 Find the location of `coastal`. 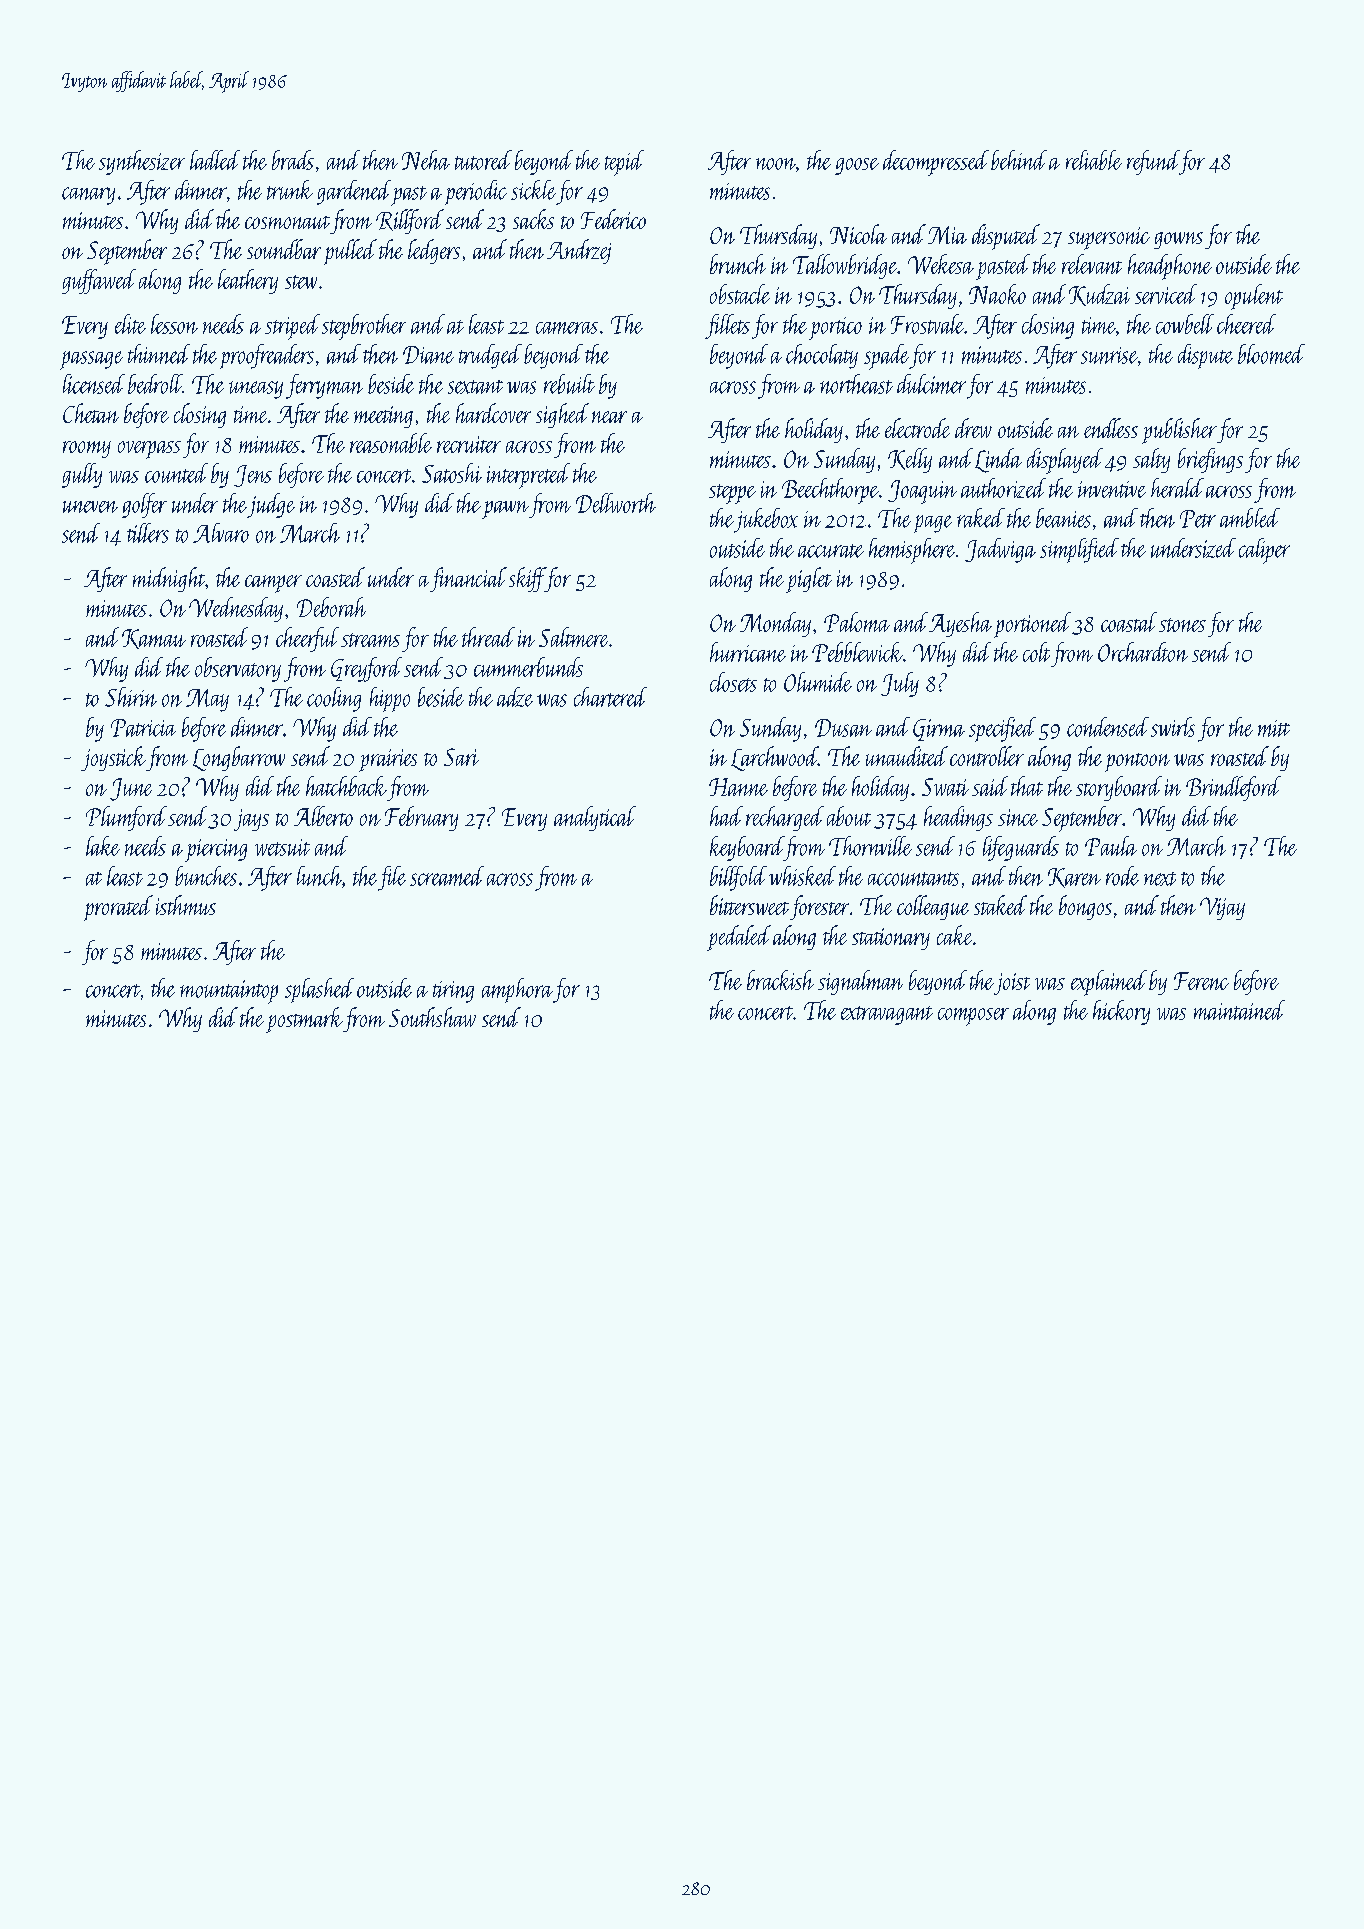

coastal is located at coordinates (1129, 622).
